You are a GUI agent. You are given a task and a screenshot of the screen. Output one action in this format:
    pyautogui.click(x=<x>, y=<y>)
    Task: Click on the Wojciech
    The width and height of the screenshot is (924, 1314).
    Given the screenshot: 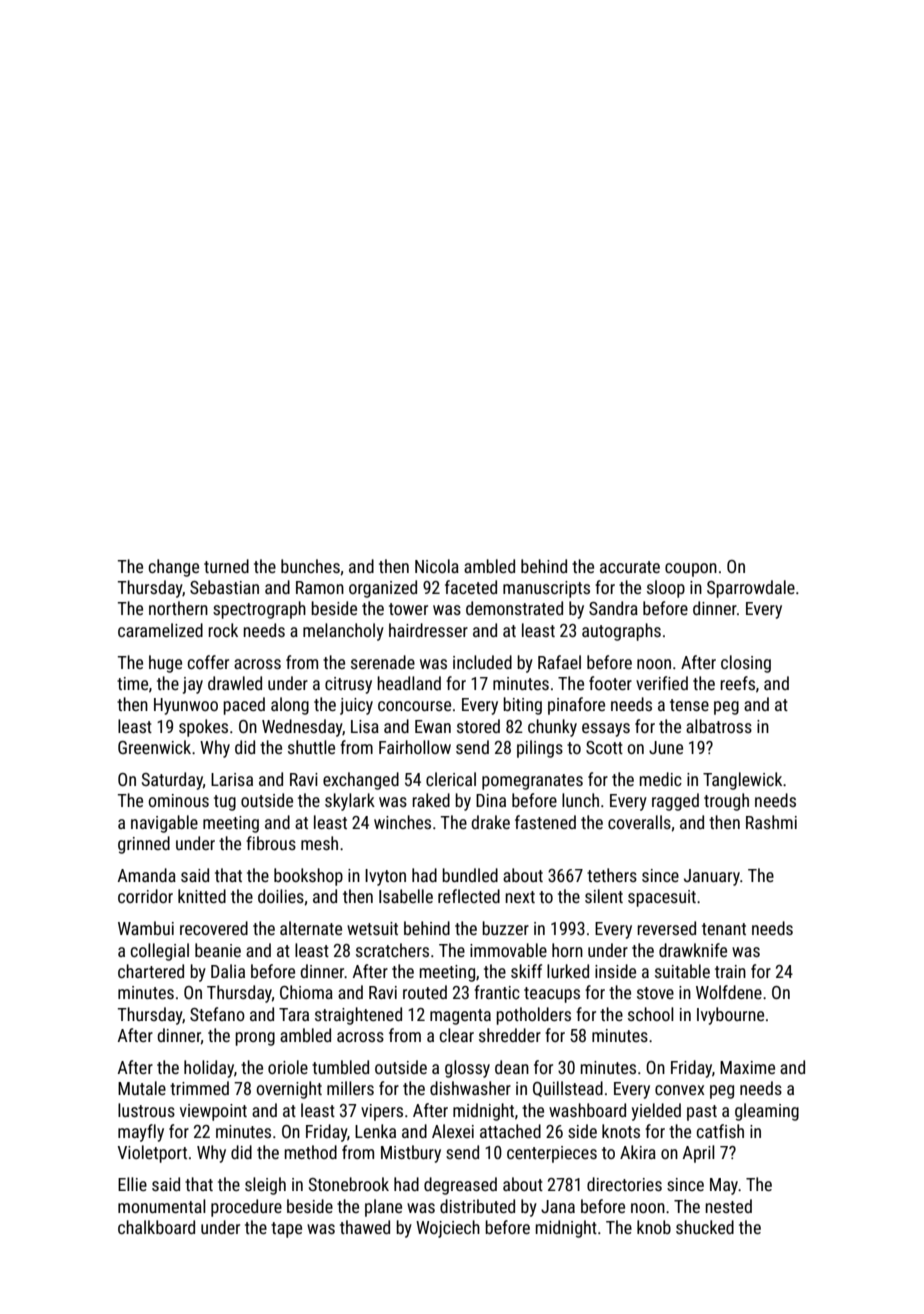 What is the action you would take?
    pyautogui.click(x=448, y=1229)
